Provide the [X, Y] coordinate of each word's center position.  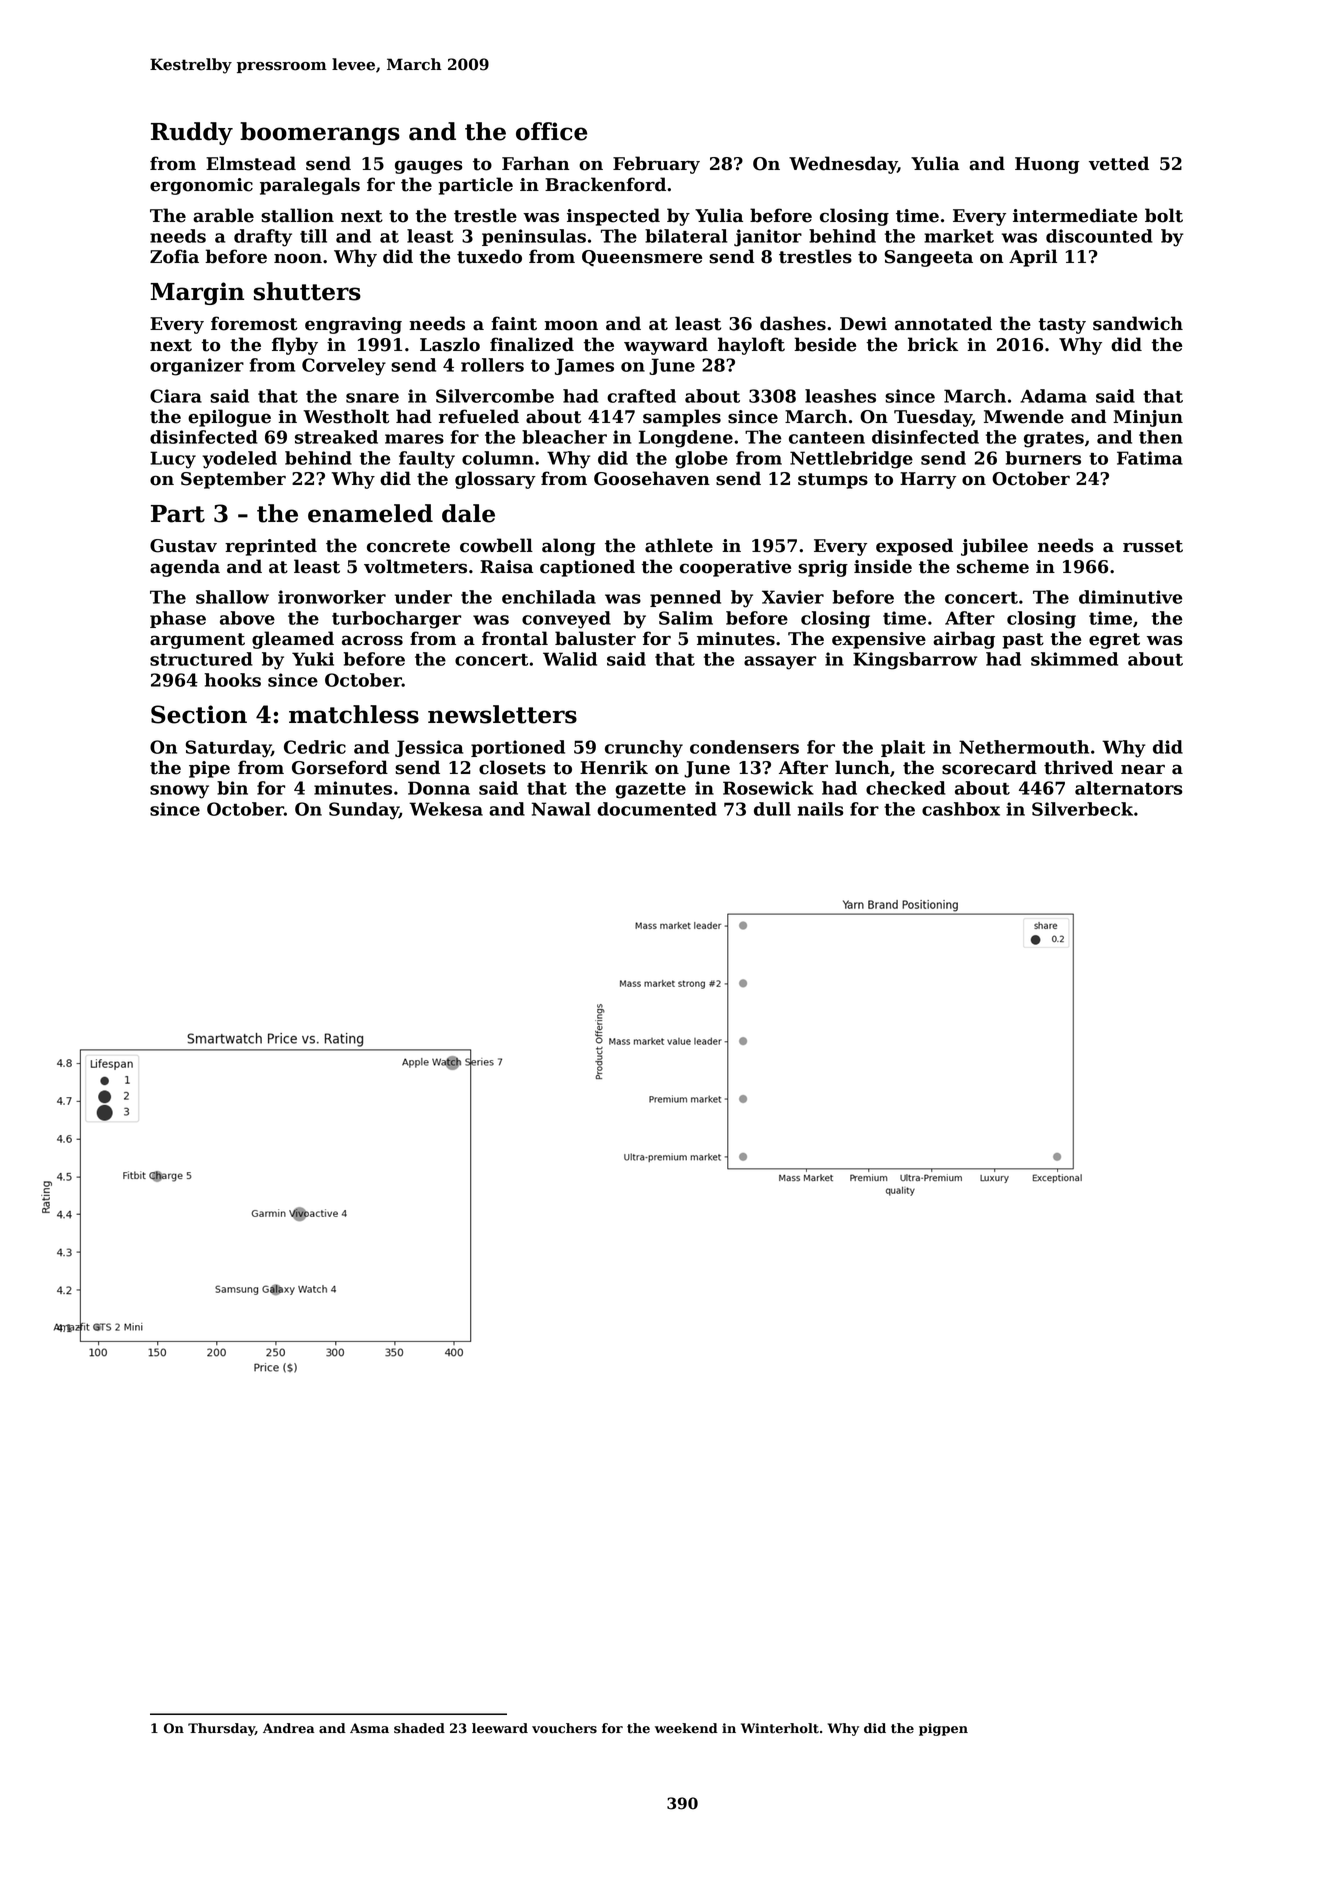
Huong [1047, 165]
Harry [928, 480]
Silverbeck [1082, 809]
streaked [336, 437]
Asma [369, 1728]
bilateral [686, 236]
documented [657, 809]
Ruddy [192, 133]
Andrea [289, 1728]
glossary [495, 480]
